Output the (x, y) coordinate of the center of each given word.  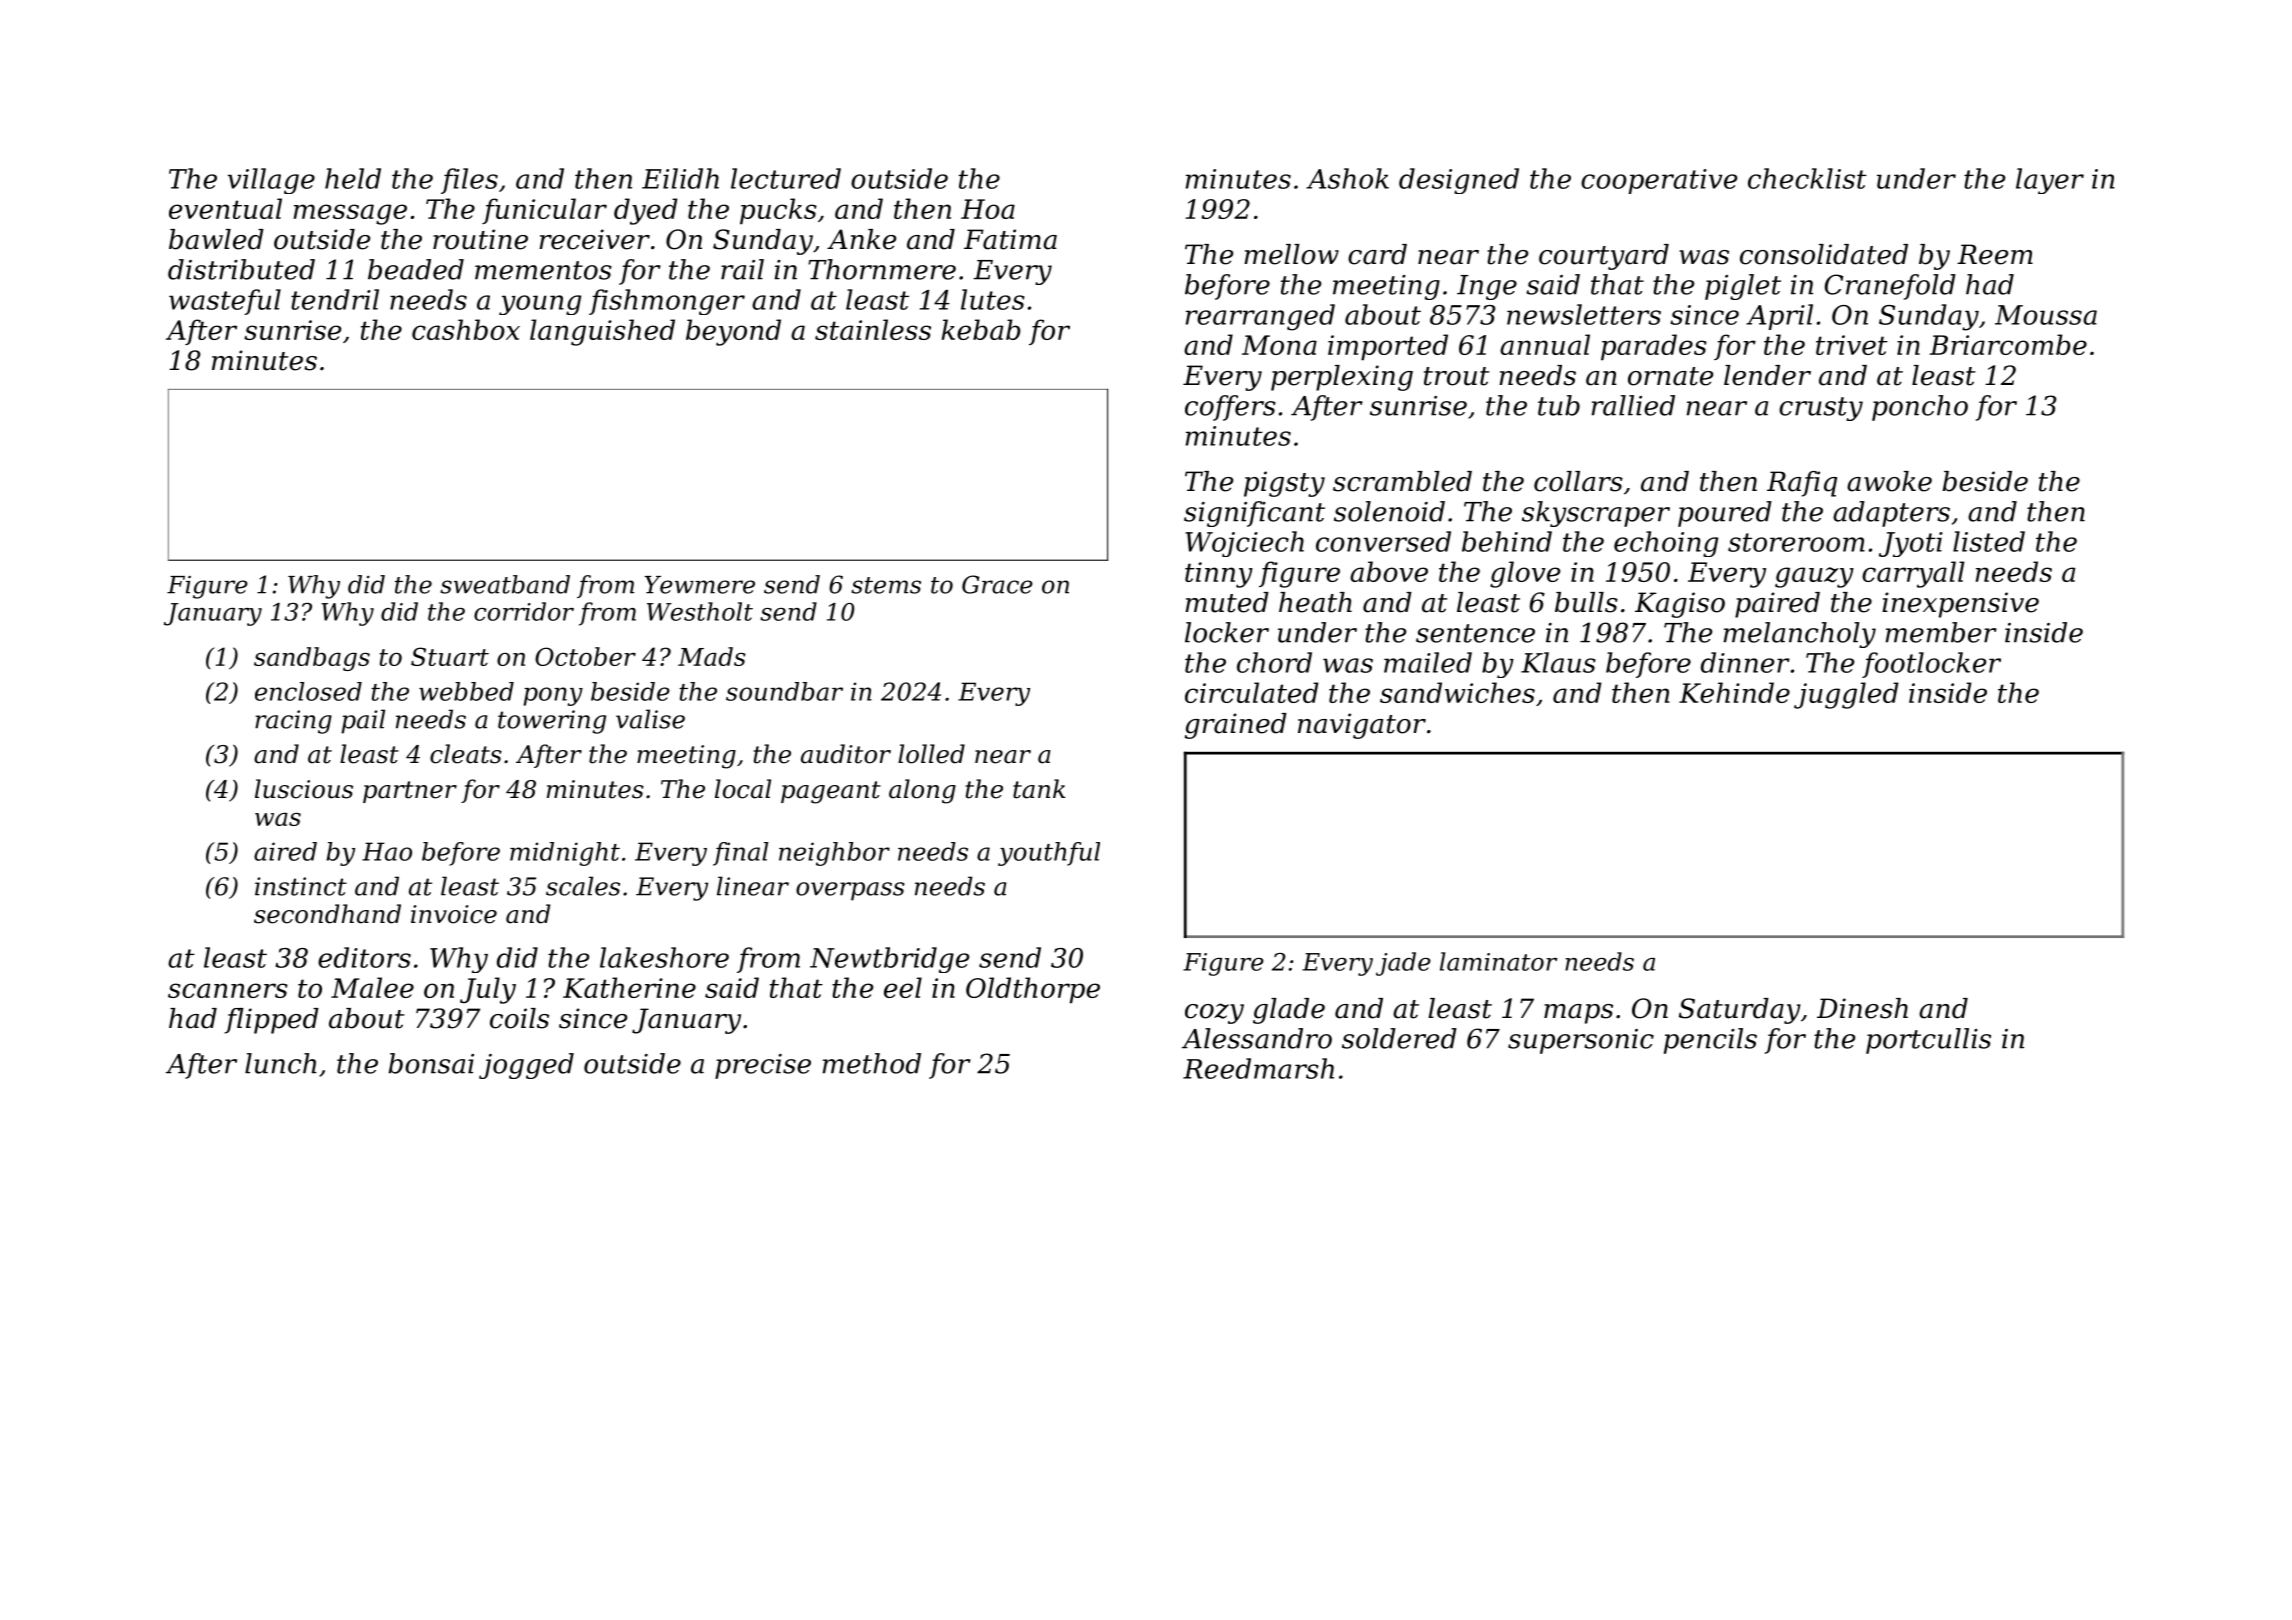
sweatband (505, 584)
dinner (1745, 662)
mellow (1291, 254)
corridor (524, 611)
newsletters (1584, 314)
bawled (216, 239)
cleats (466, 754)
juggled (1846, 695)
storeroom (1796, 542)
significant (1254, 514)
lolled (931, 754)
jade (1403, 964)
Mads (712, 656)
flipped (272, 1021)
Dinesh (1862, 1008)
